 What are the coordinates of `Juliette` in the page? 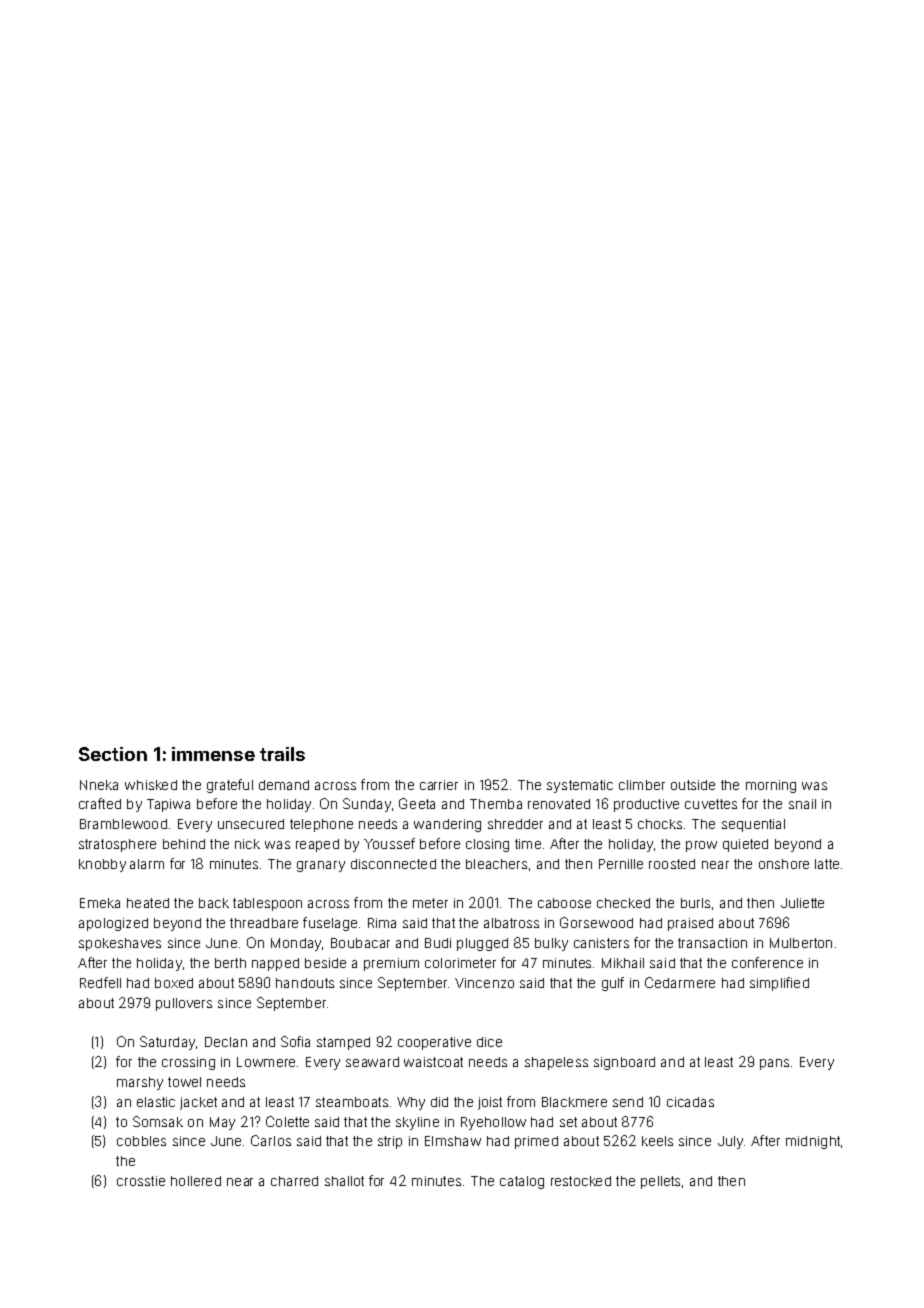 It's located at (802, 903).
